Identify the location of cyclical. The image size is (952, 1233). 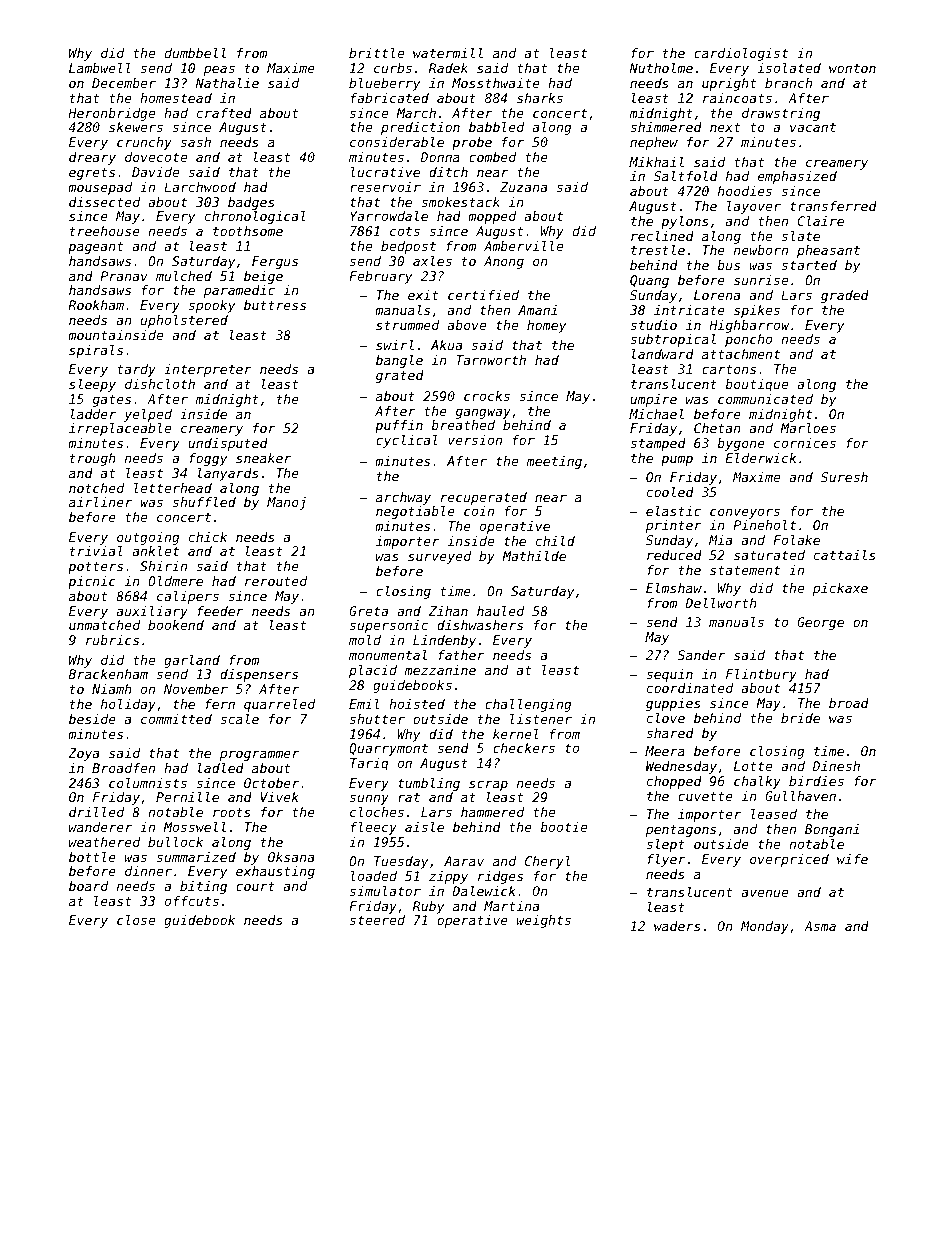
(407, 441).
